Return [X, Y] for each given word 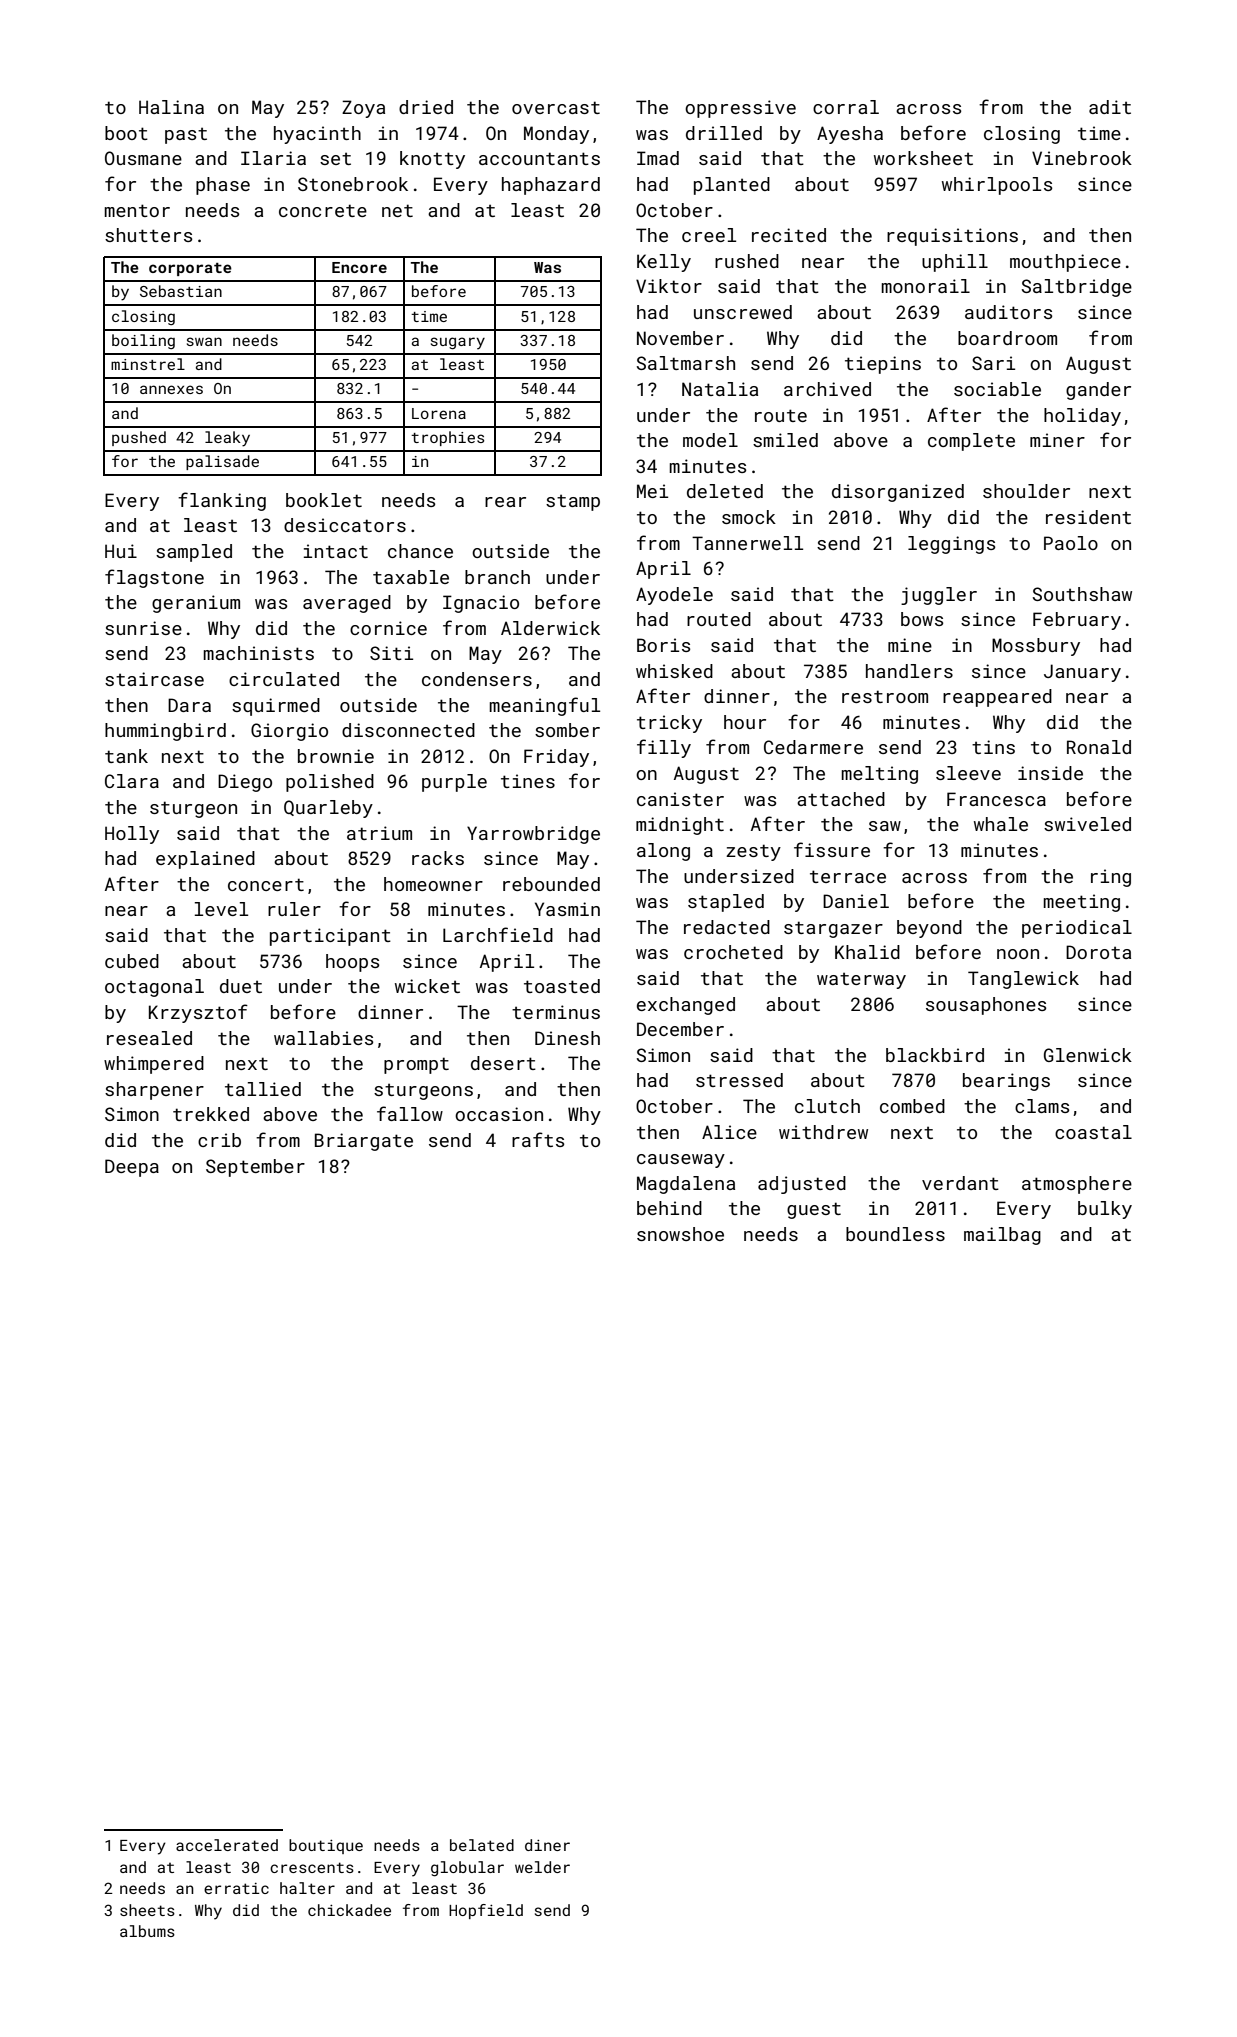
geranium [196, 604]
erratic [236, 1888]
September [255, 1168]
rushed [747, 261]
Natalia [720, 389]
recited [789, 235]
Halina [171, 107]
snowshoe [680, 1234]
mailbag [1002, 1236]
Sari [993, 363]
